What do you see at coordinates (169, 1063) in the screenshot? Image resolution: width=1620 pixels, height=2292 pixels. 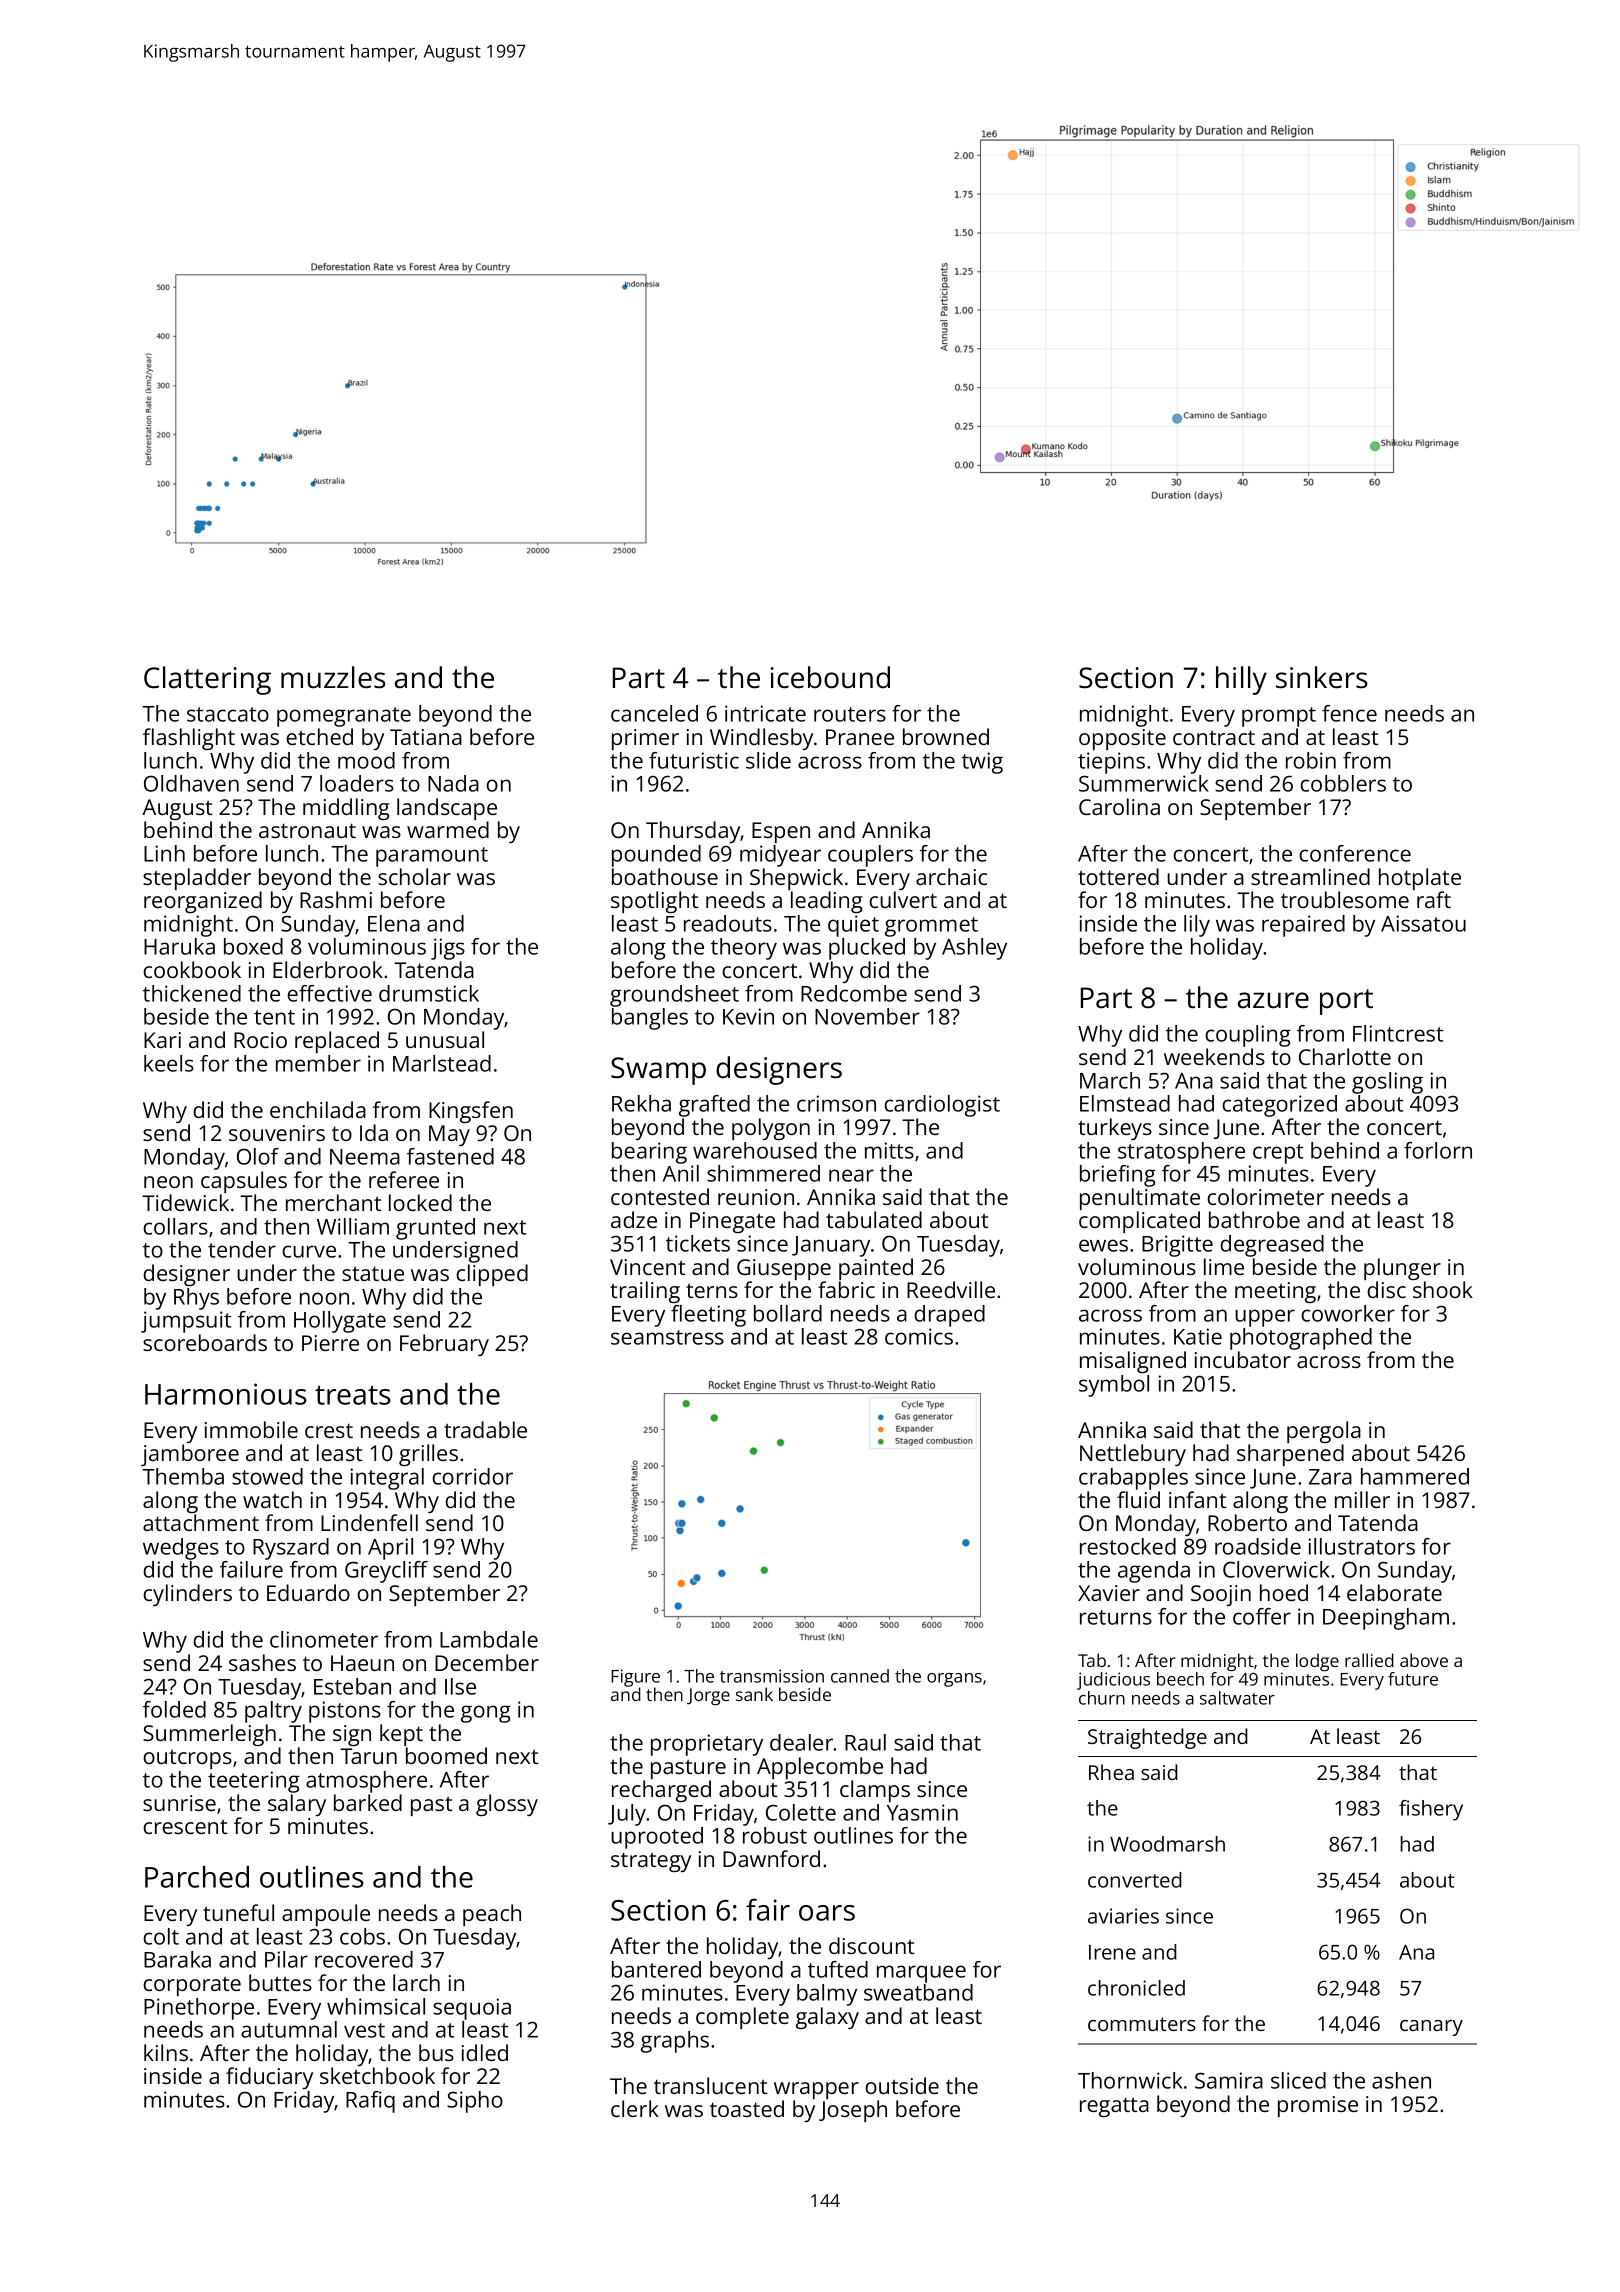 I see `keels` at bounding box center [169, 1063].
